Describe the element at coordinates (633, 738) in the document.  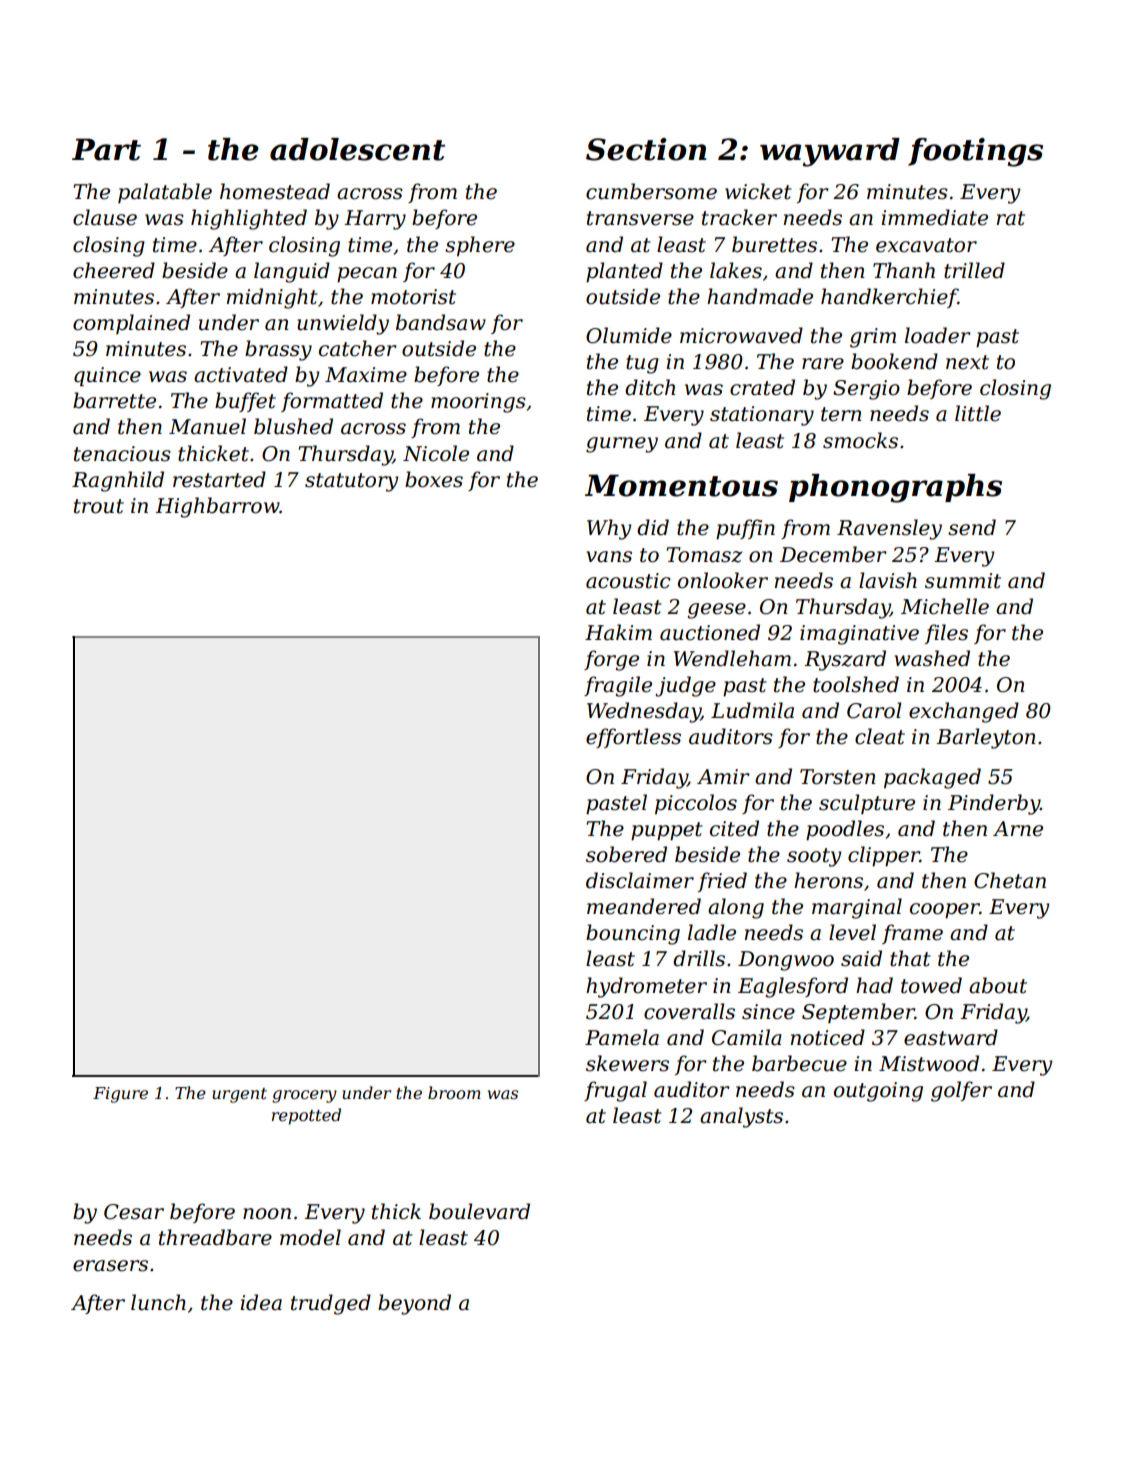
I see `effortless` at that location.
